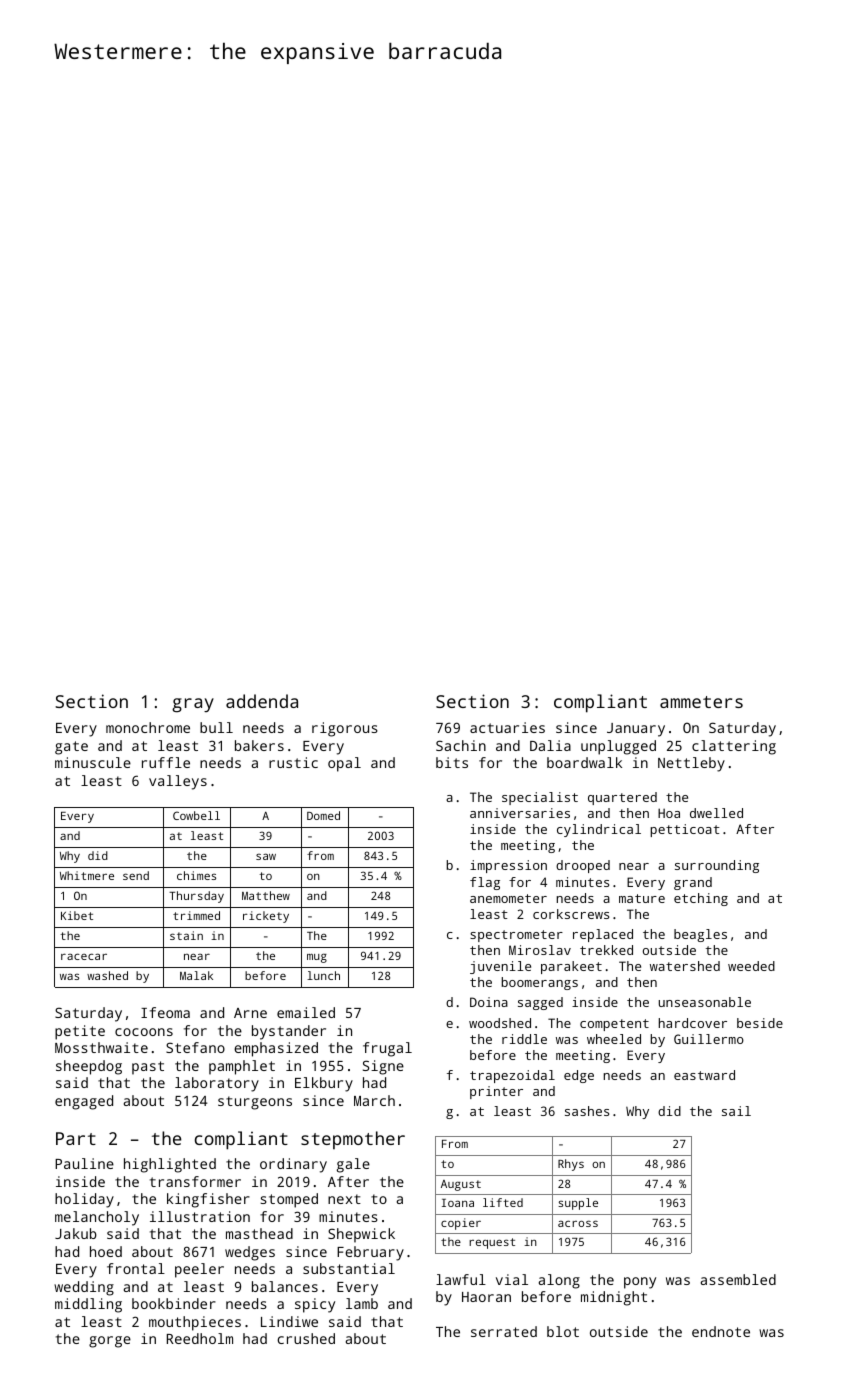  I want to click on stain, so click(186, 935).
